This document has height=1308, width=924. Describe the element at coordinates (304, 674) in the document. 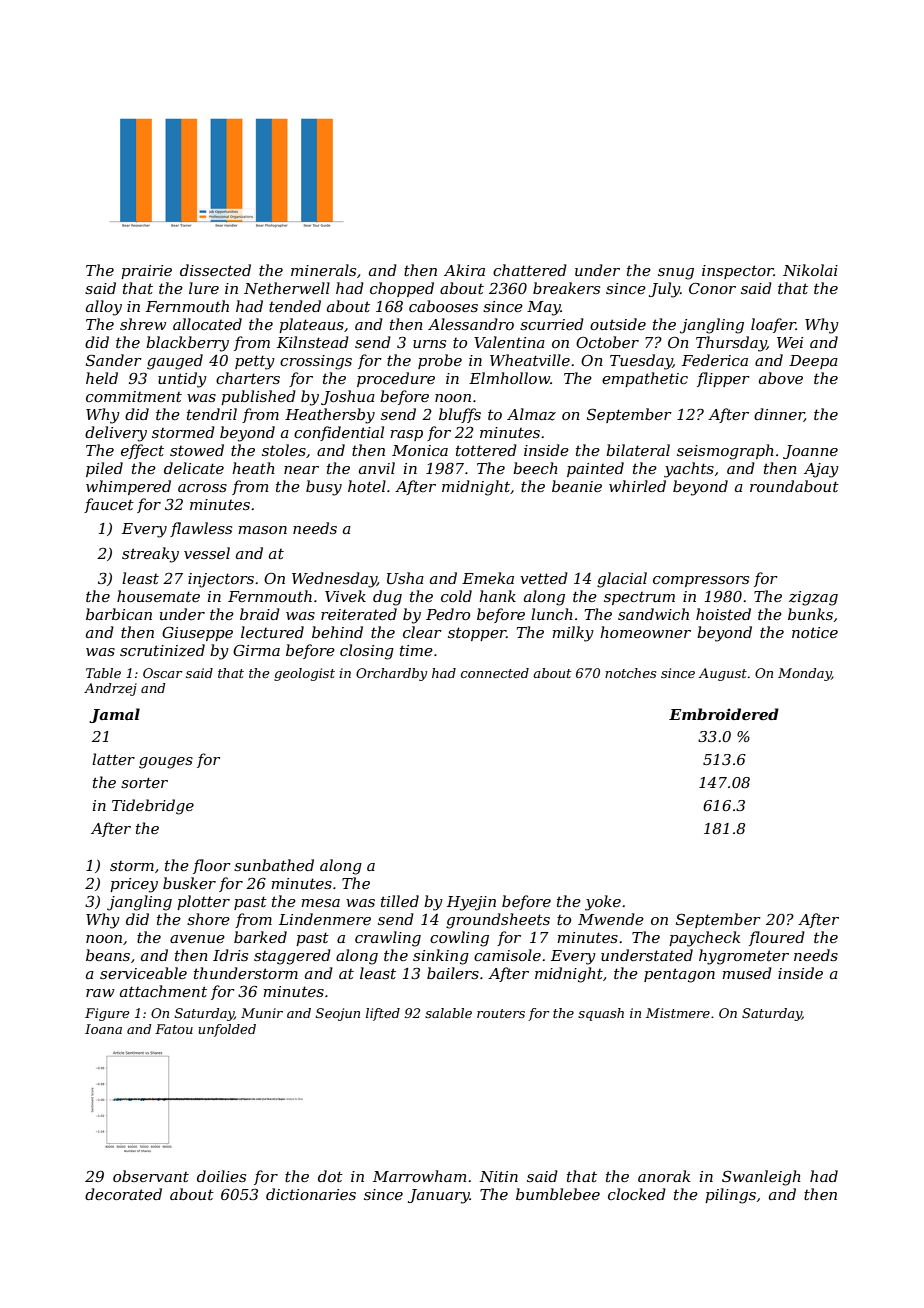

I see `geologist` at that location.
